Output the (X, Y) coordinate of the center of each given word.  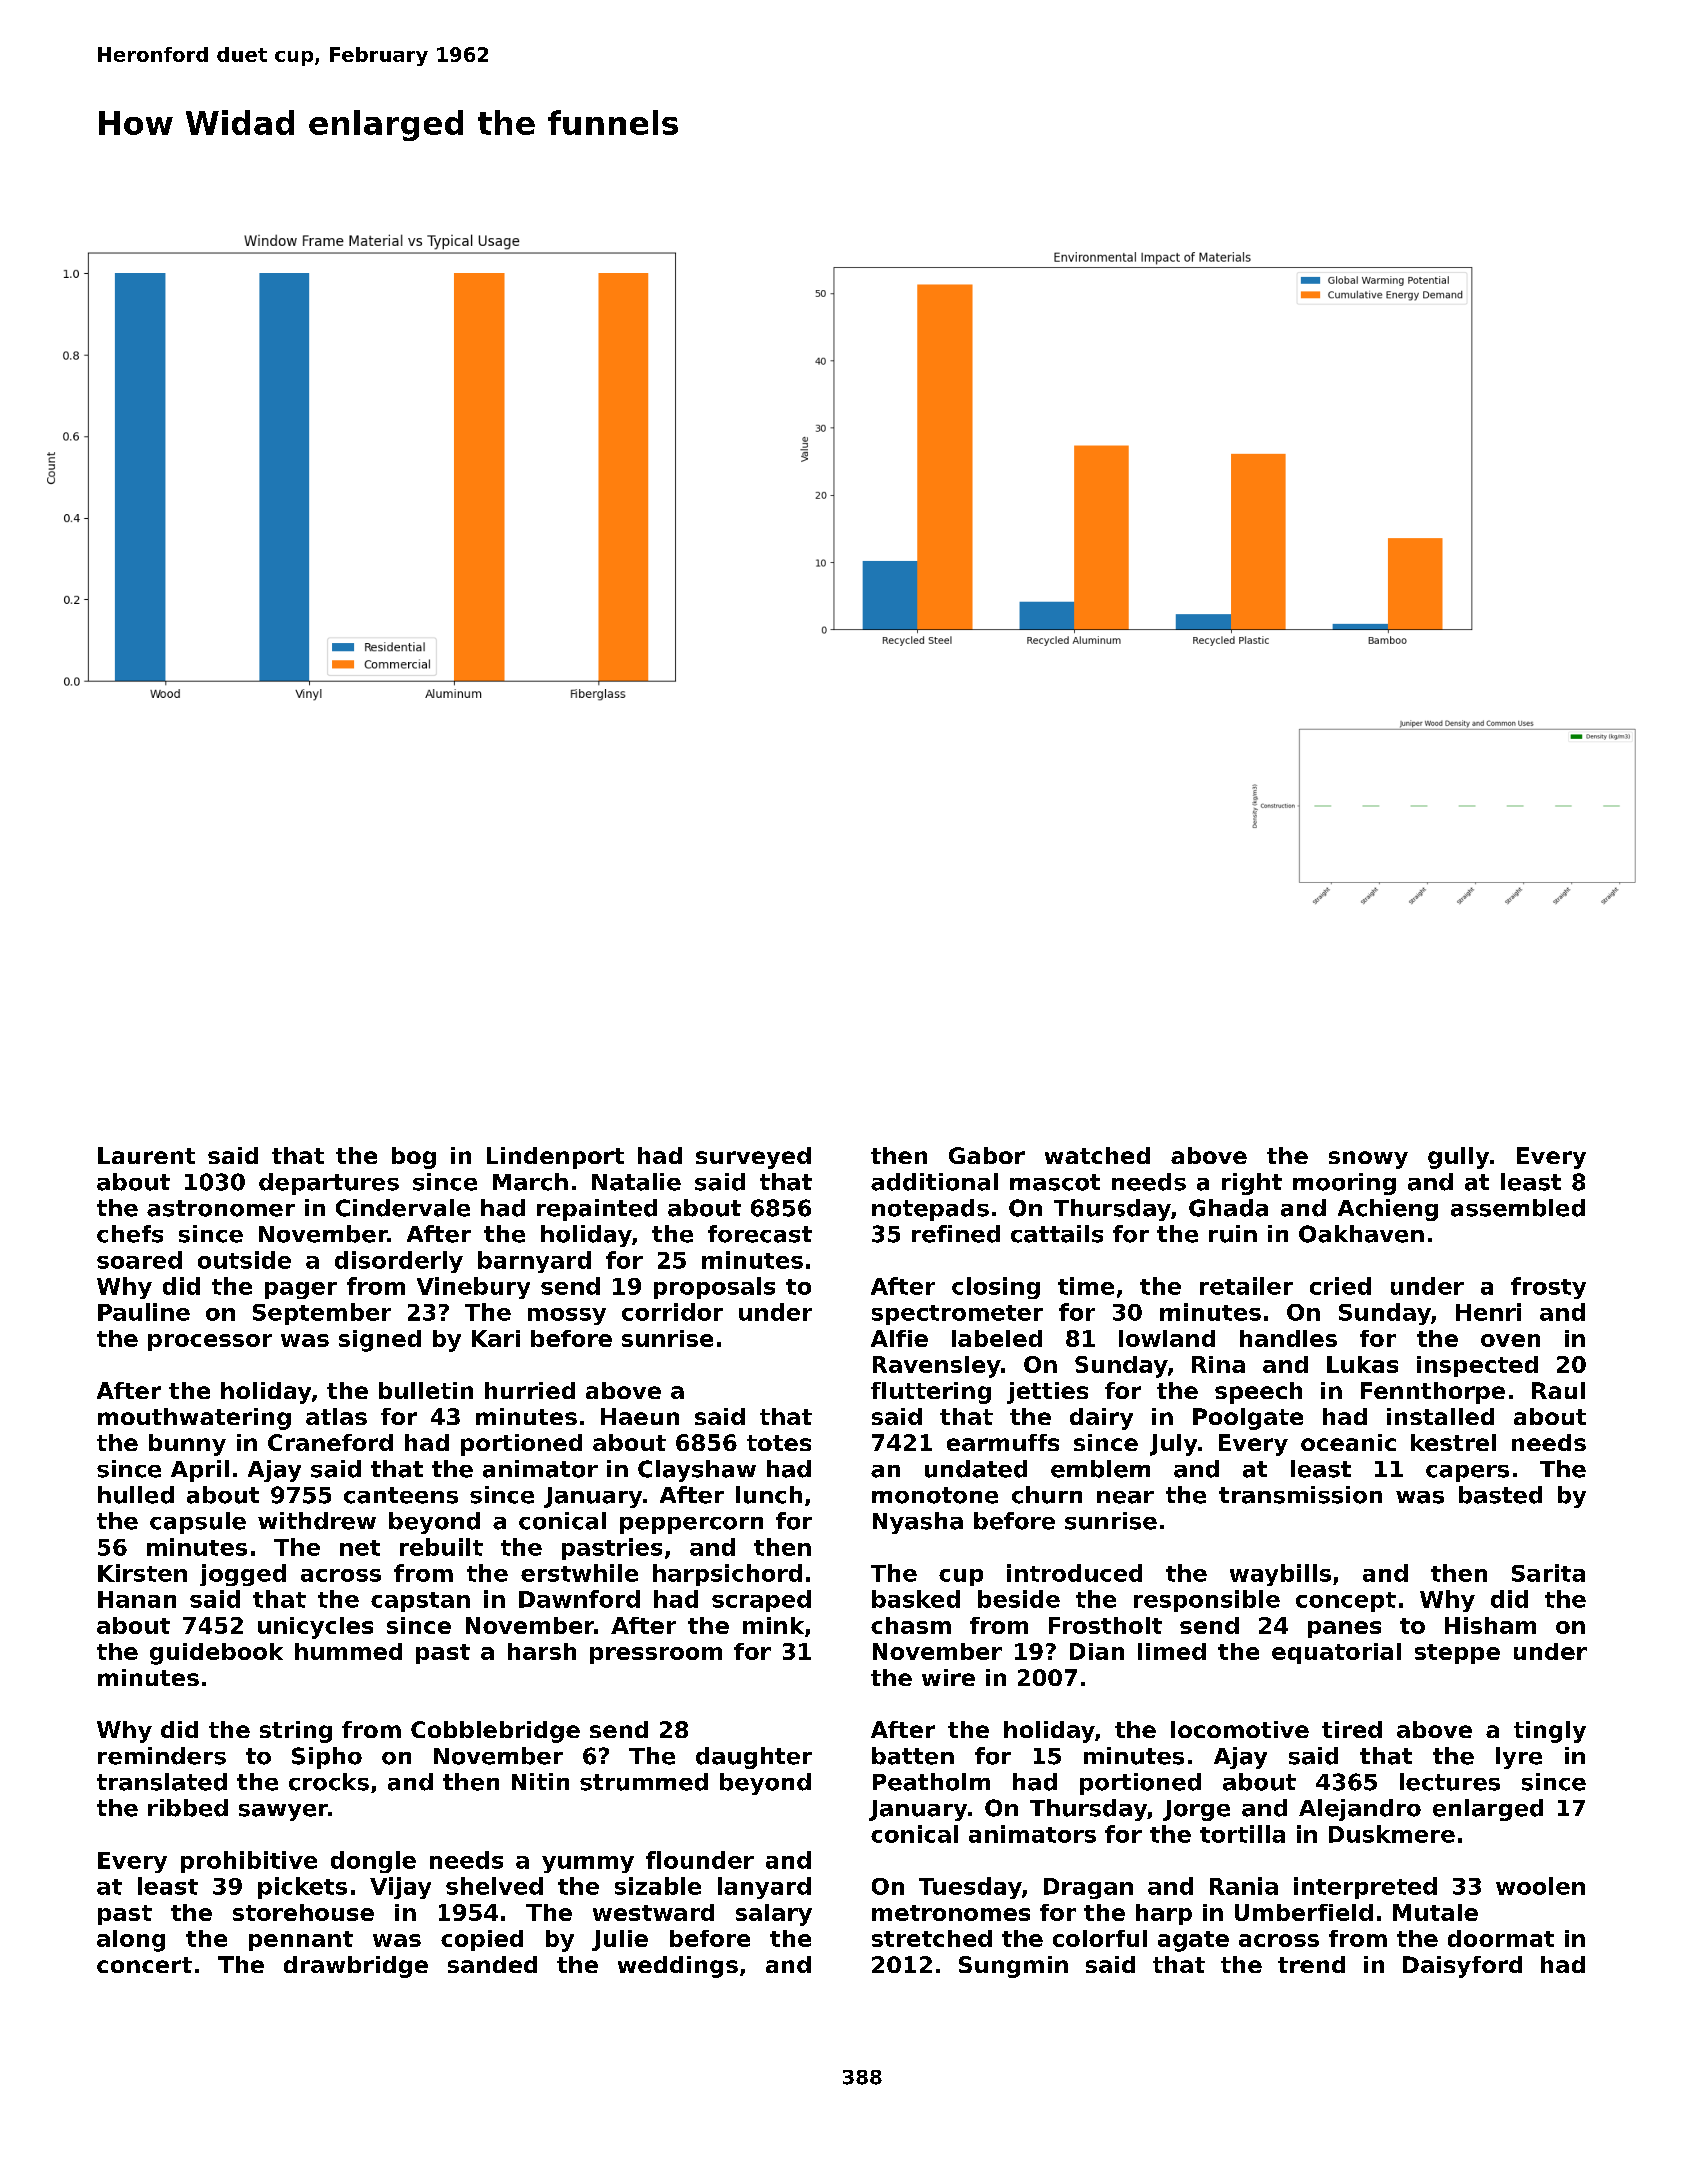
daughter (754, 1758)
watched (1097, 1155)
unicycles (315, 1628)
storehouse (303, 1912)
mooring (1344, 1184)
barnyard (534, 1262)
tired (1352, 1729)
